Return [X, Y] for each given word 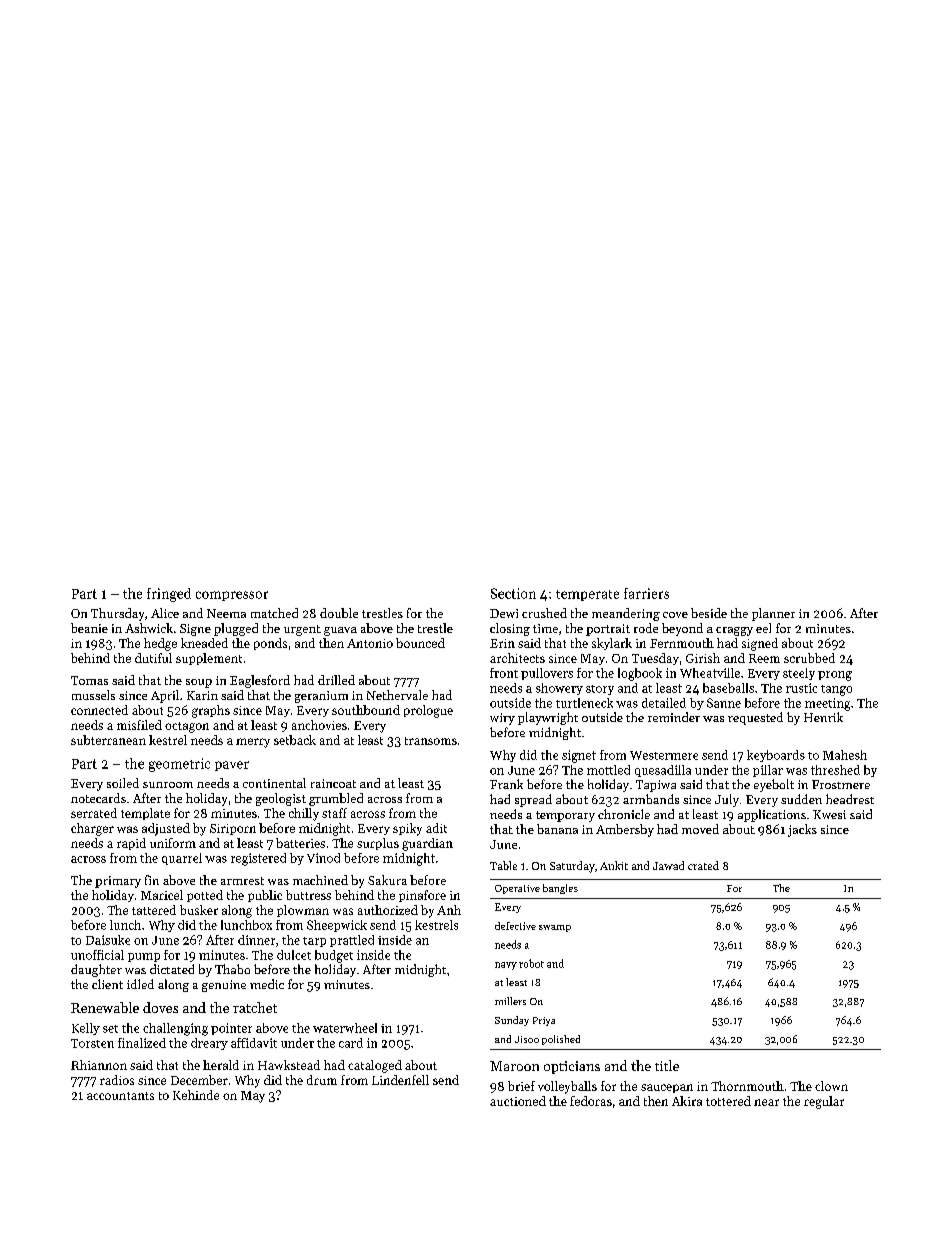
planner [773, 614]
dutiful [153, 658]
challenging [175, 1029]
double [339, 613]
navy [506, 966]
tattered [154, 910]
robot [531, 963]
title [667, 1065]
